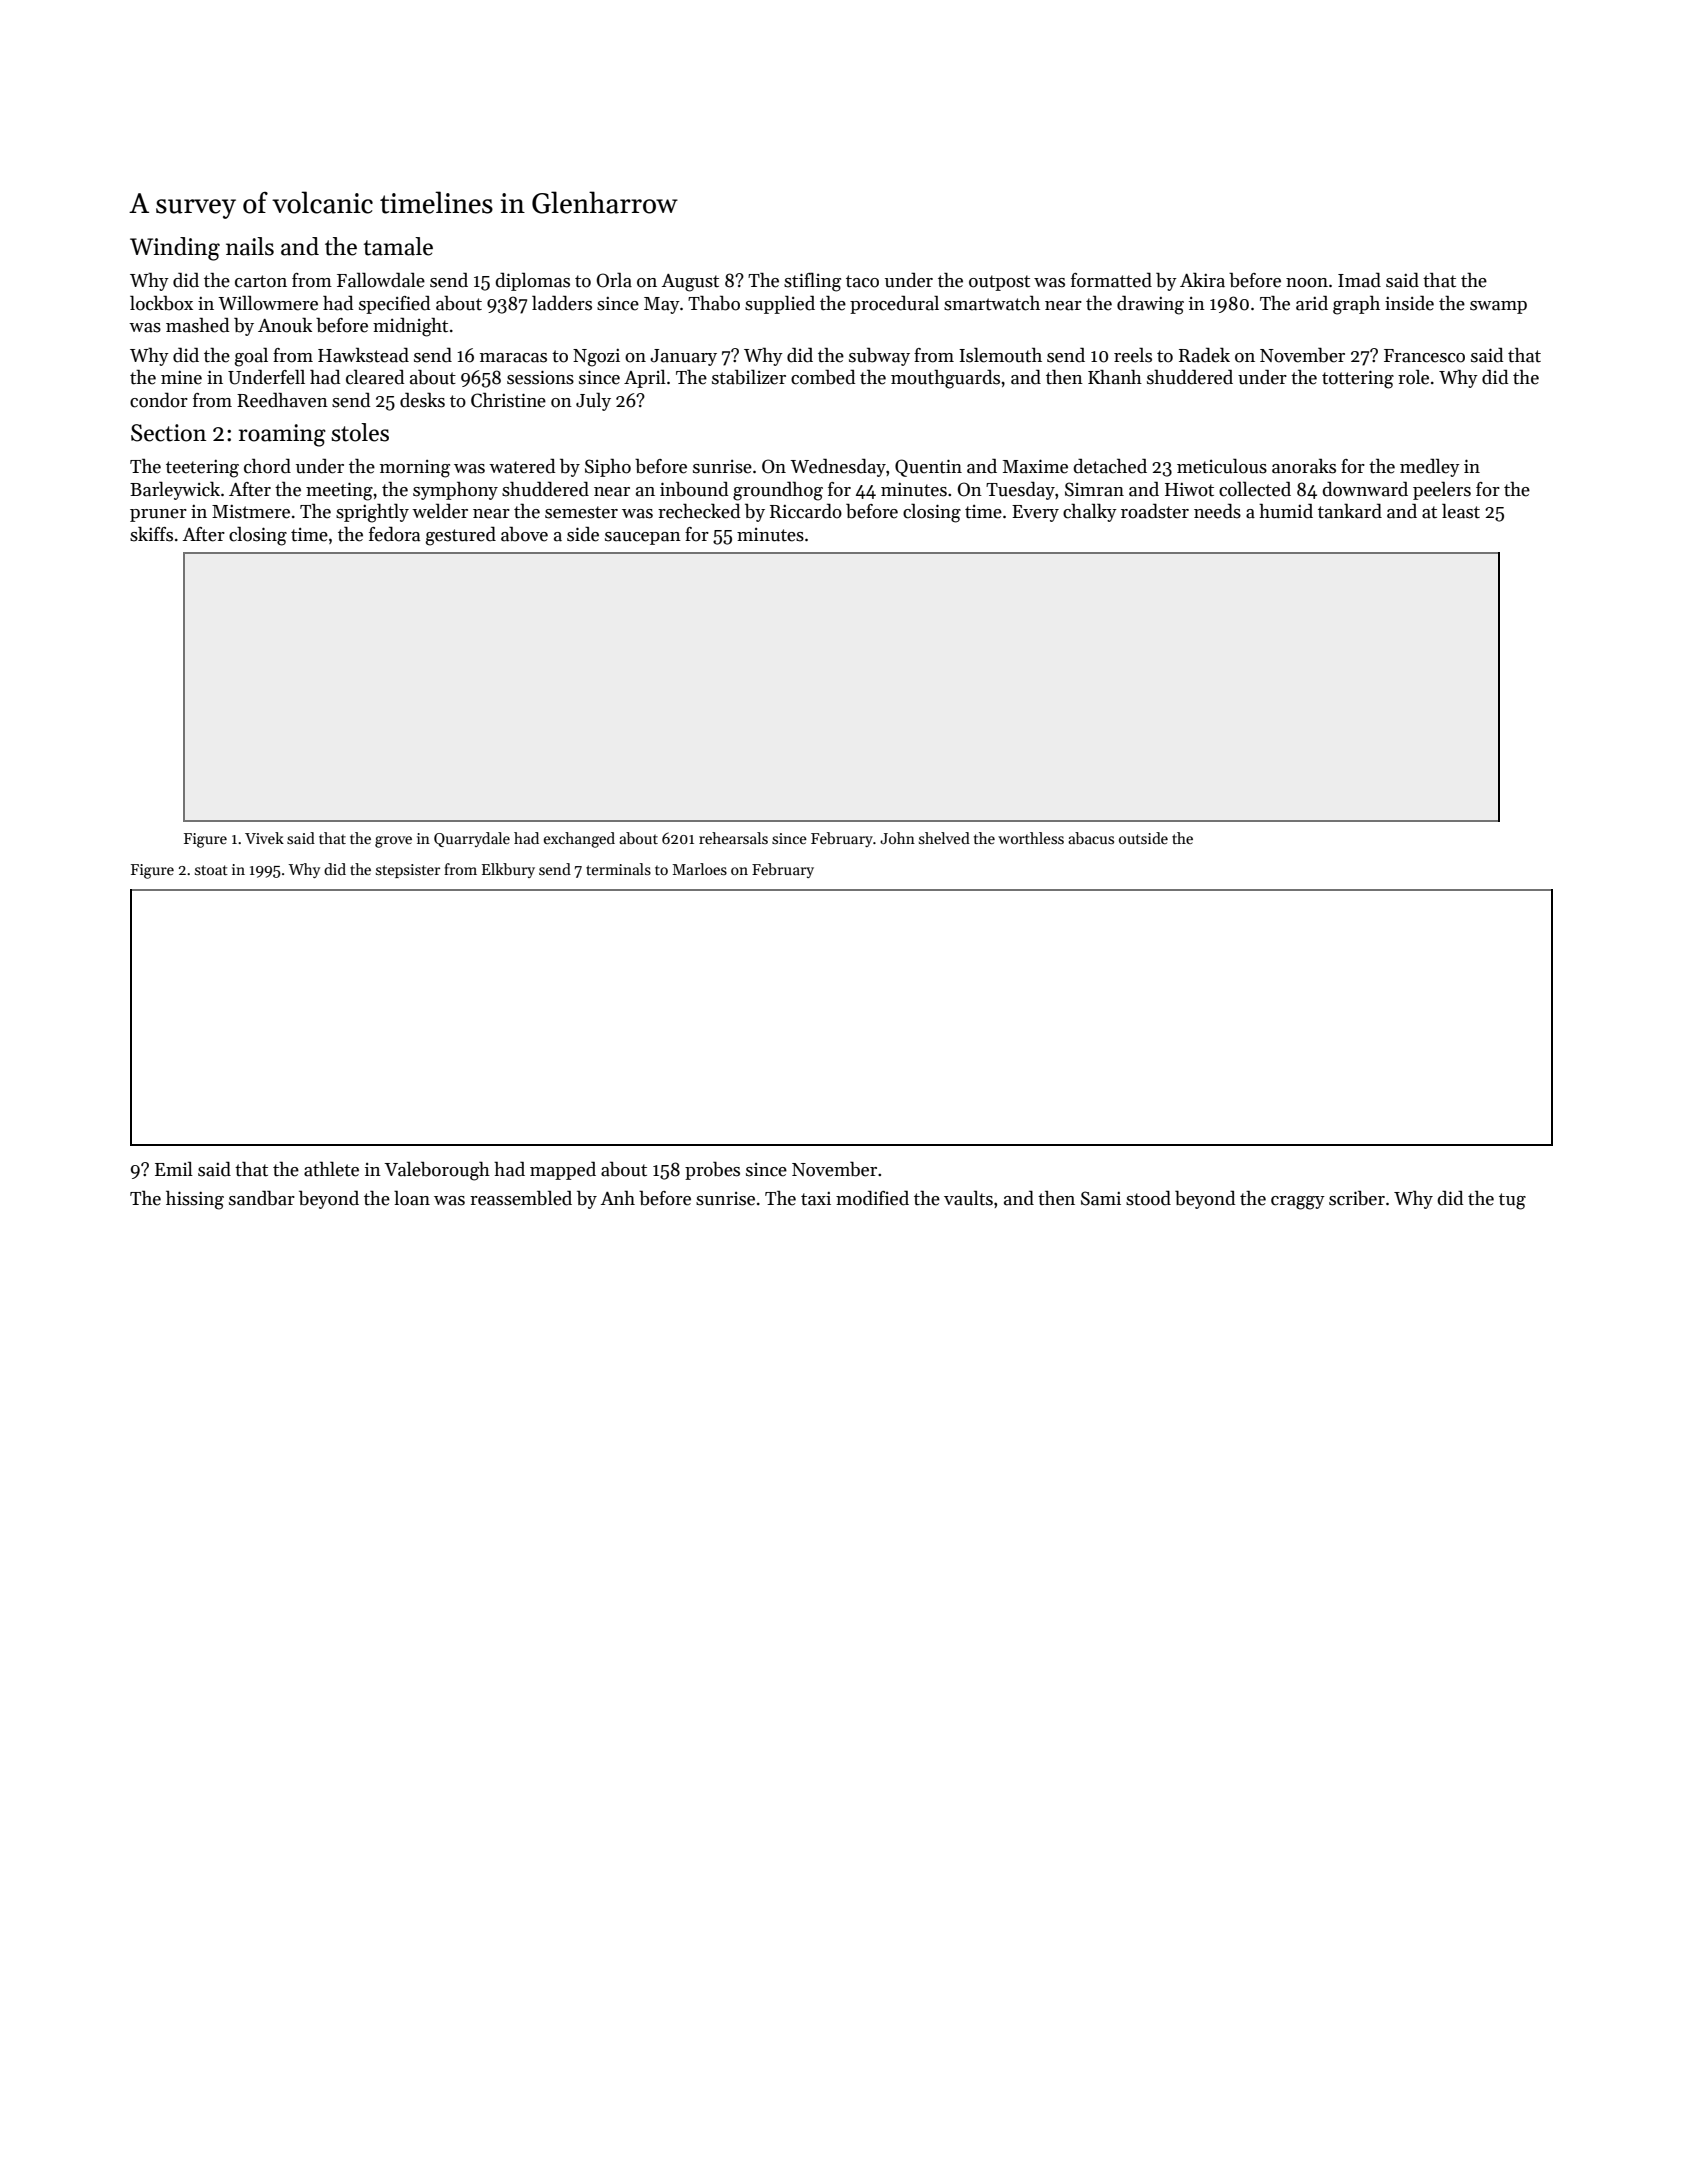  I want to click on Imad, so click(1359, 280).
